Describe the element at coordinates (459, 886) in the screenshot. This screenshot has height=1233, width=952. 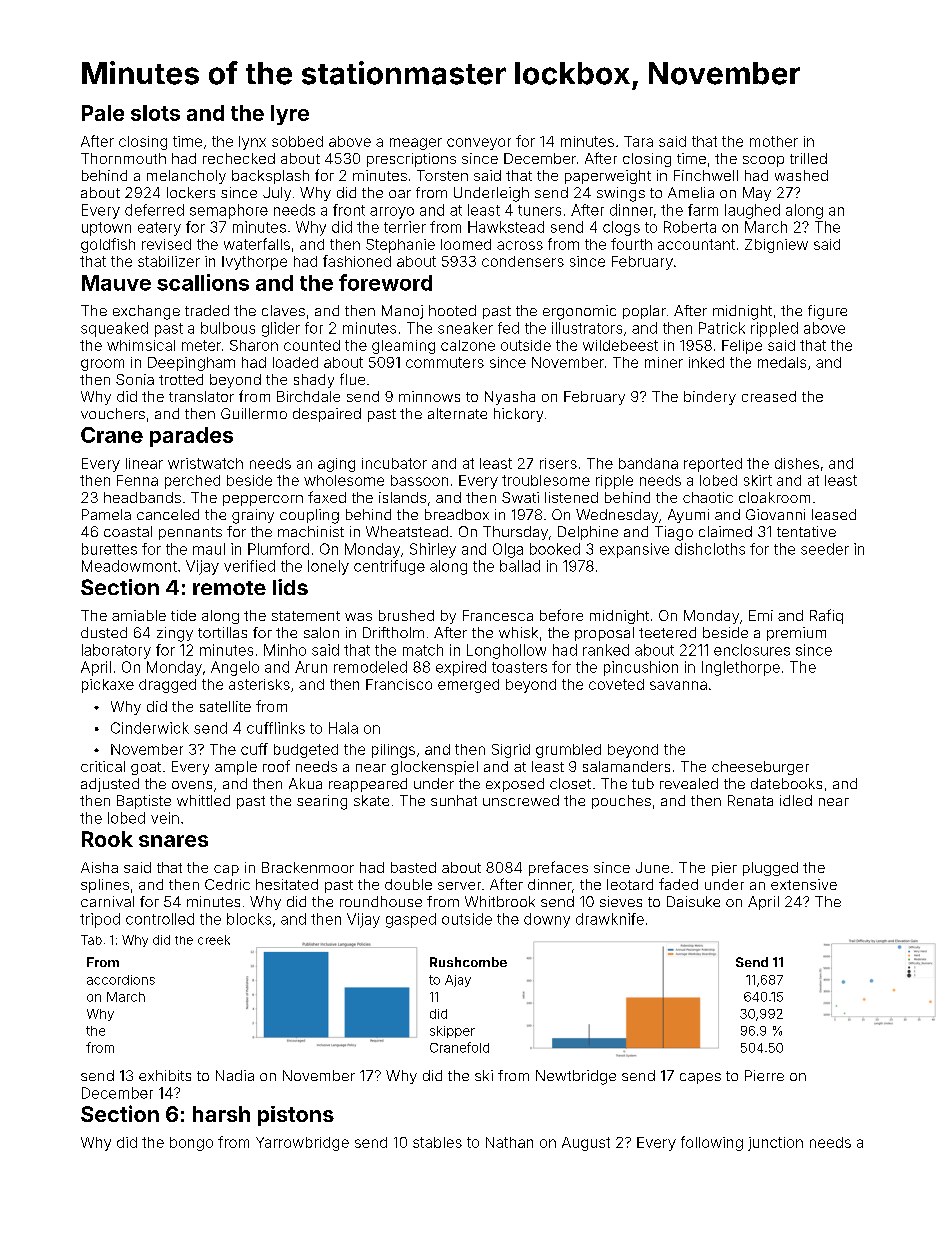
I see `server` at that location.
